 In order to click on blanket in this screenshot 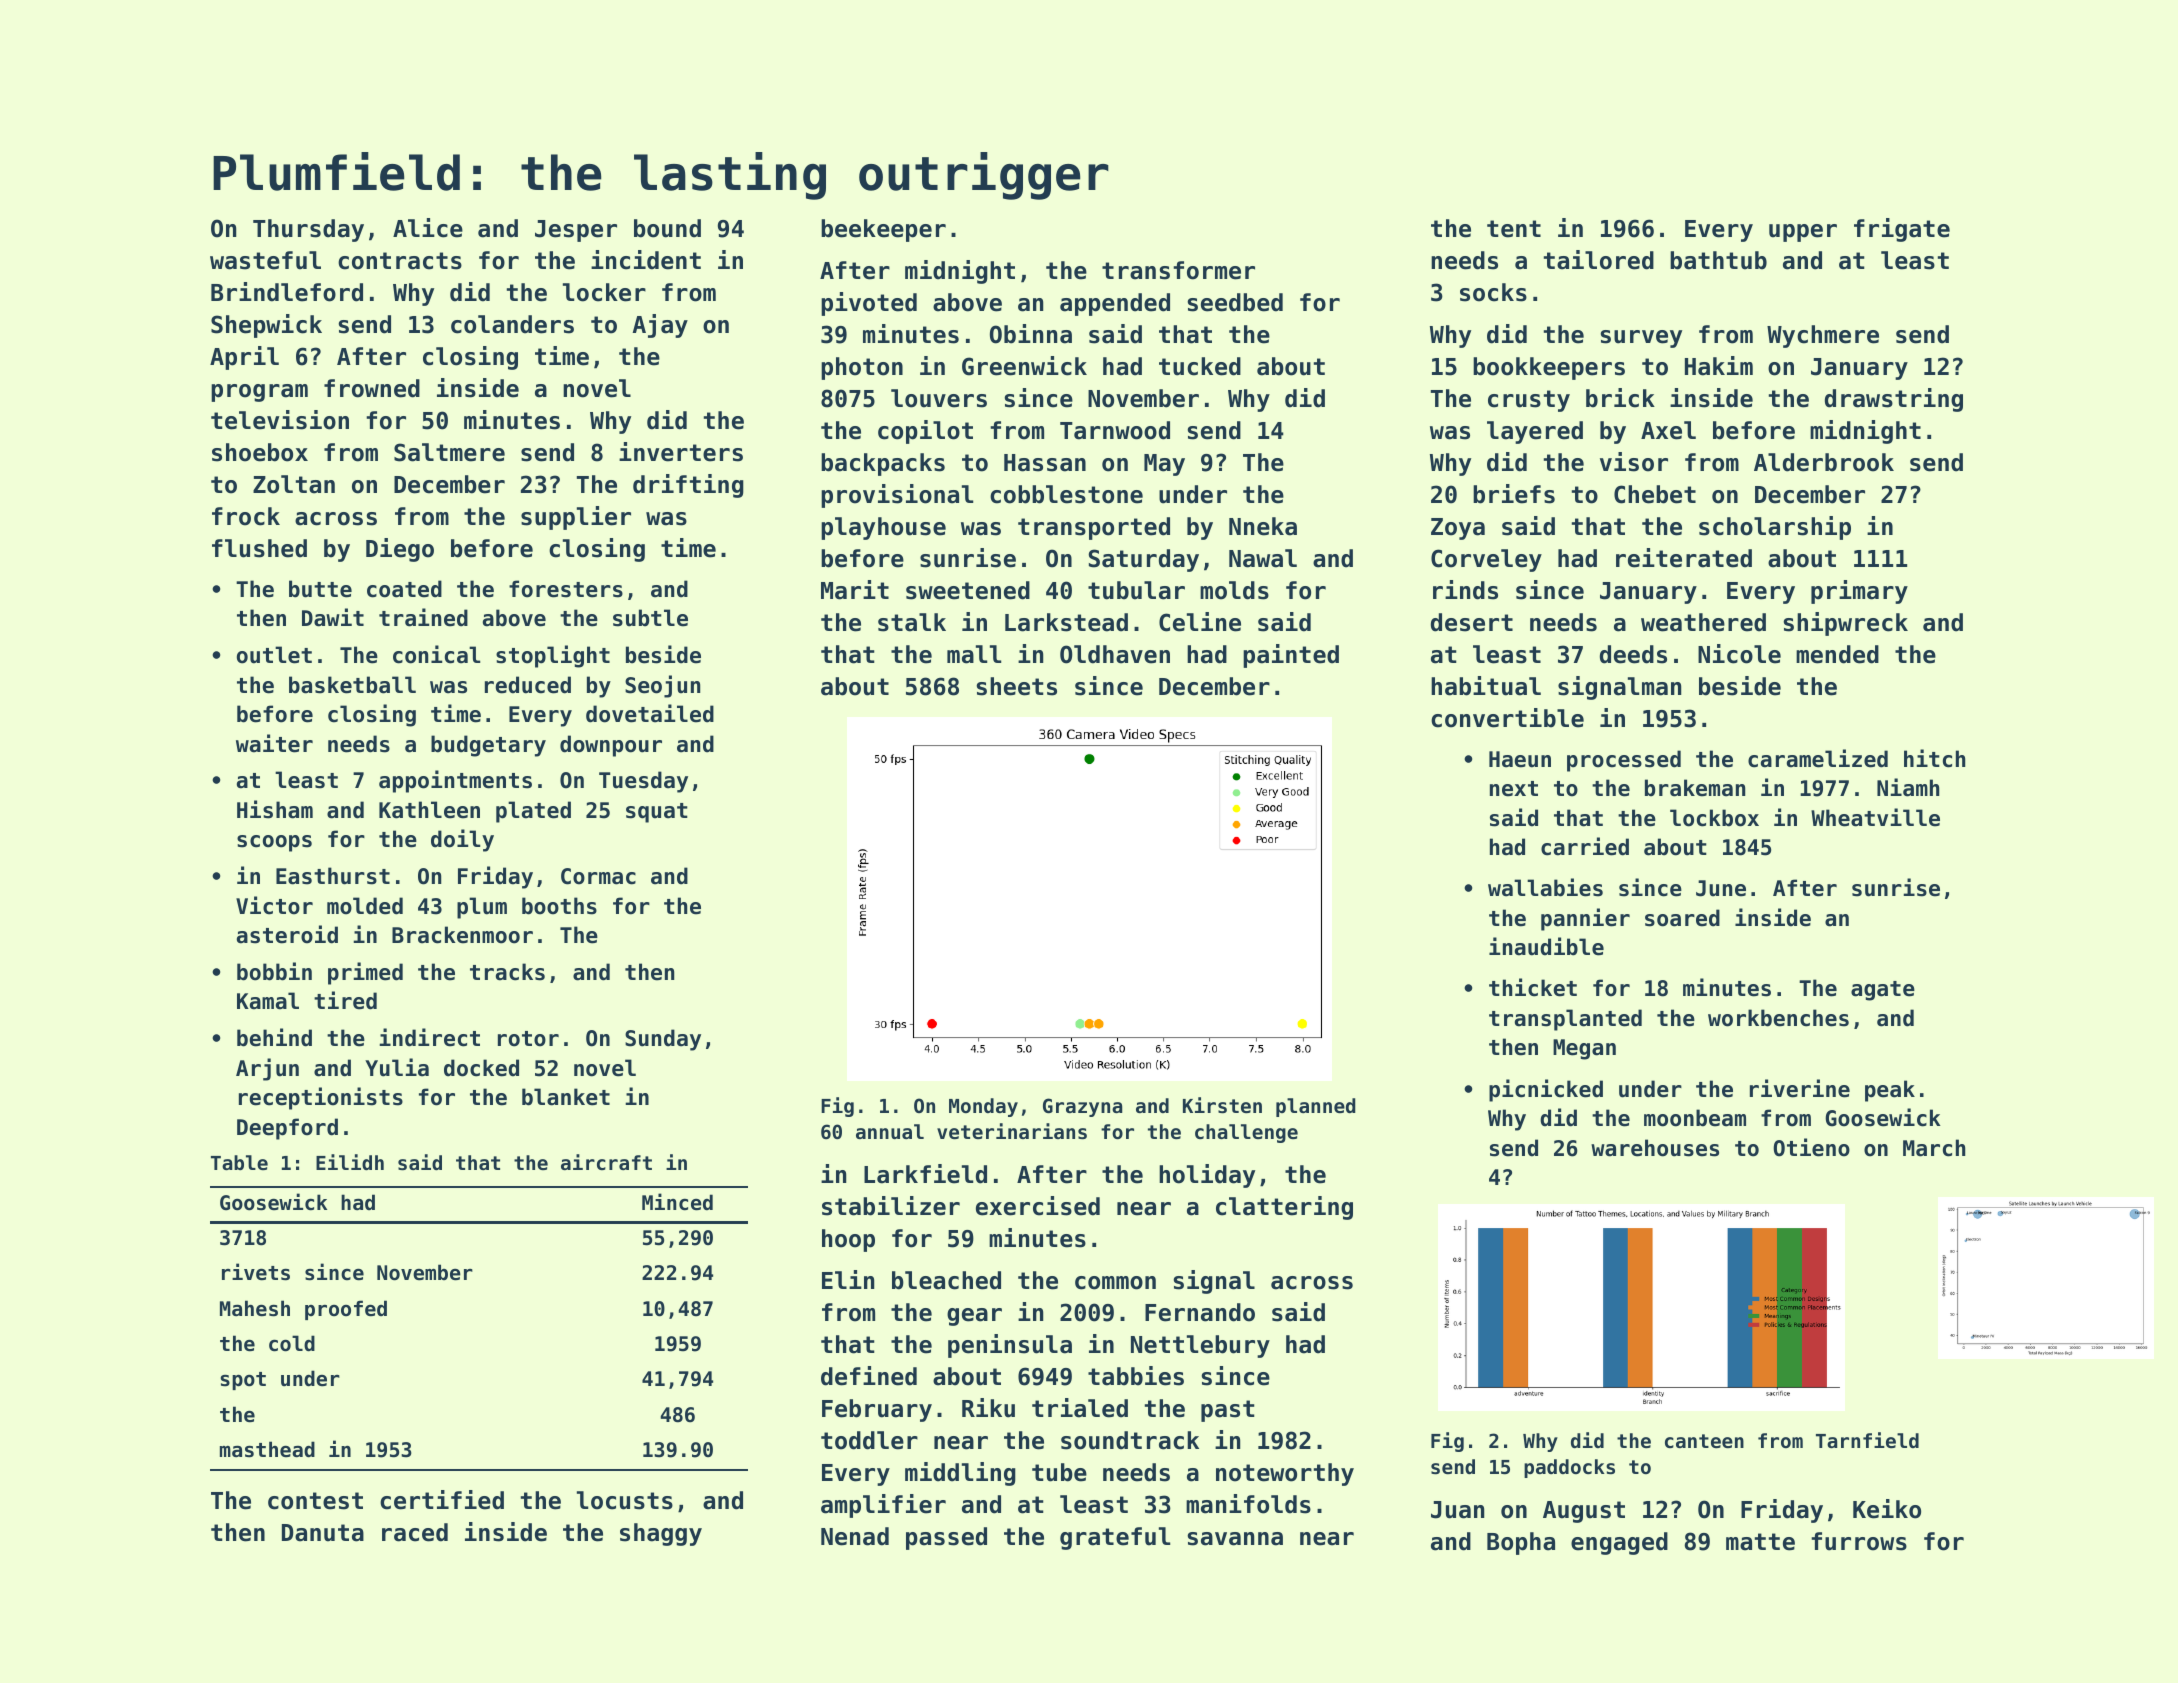, I will do `click(566, 1097)`.
